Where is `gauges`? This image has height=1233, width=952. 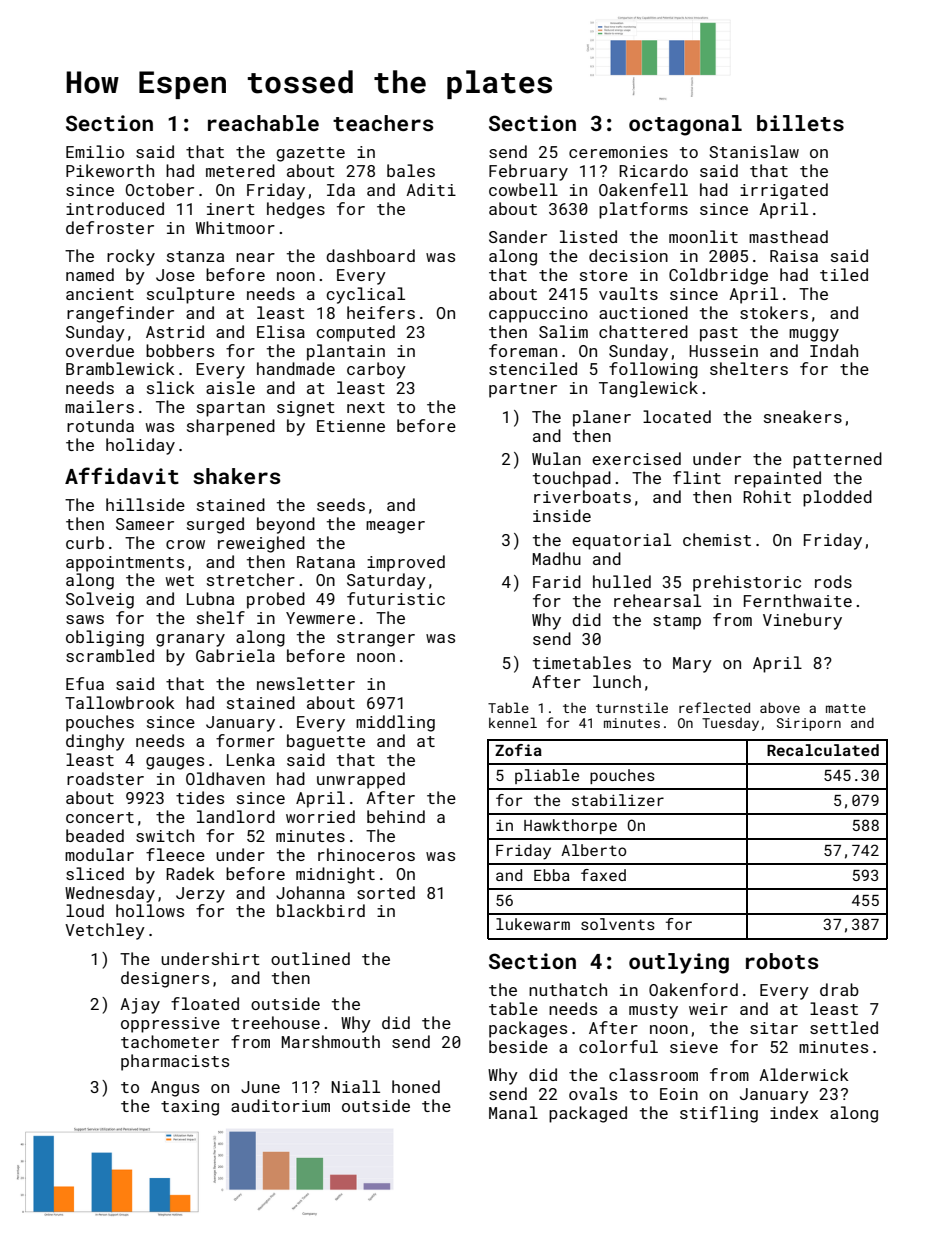 gauges is located at coordinates (175, 763).
